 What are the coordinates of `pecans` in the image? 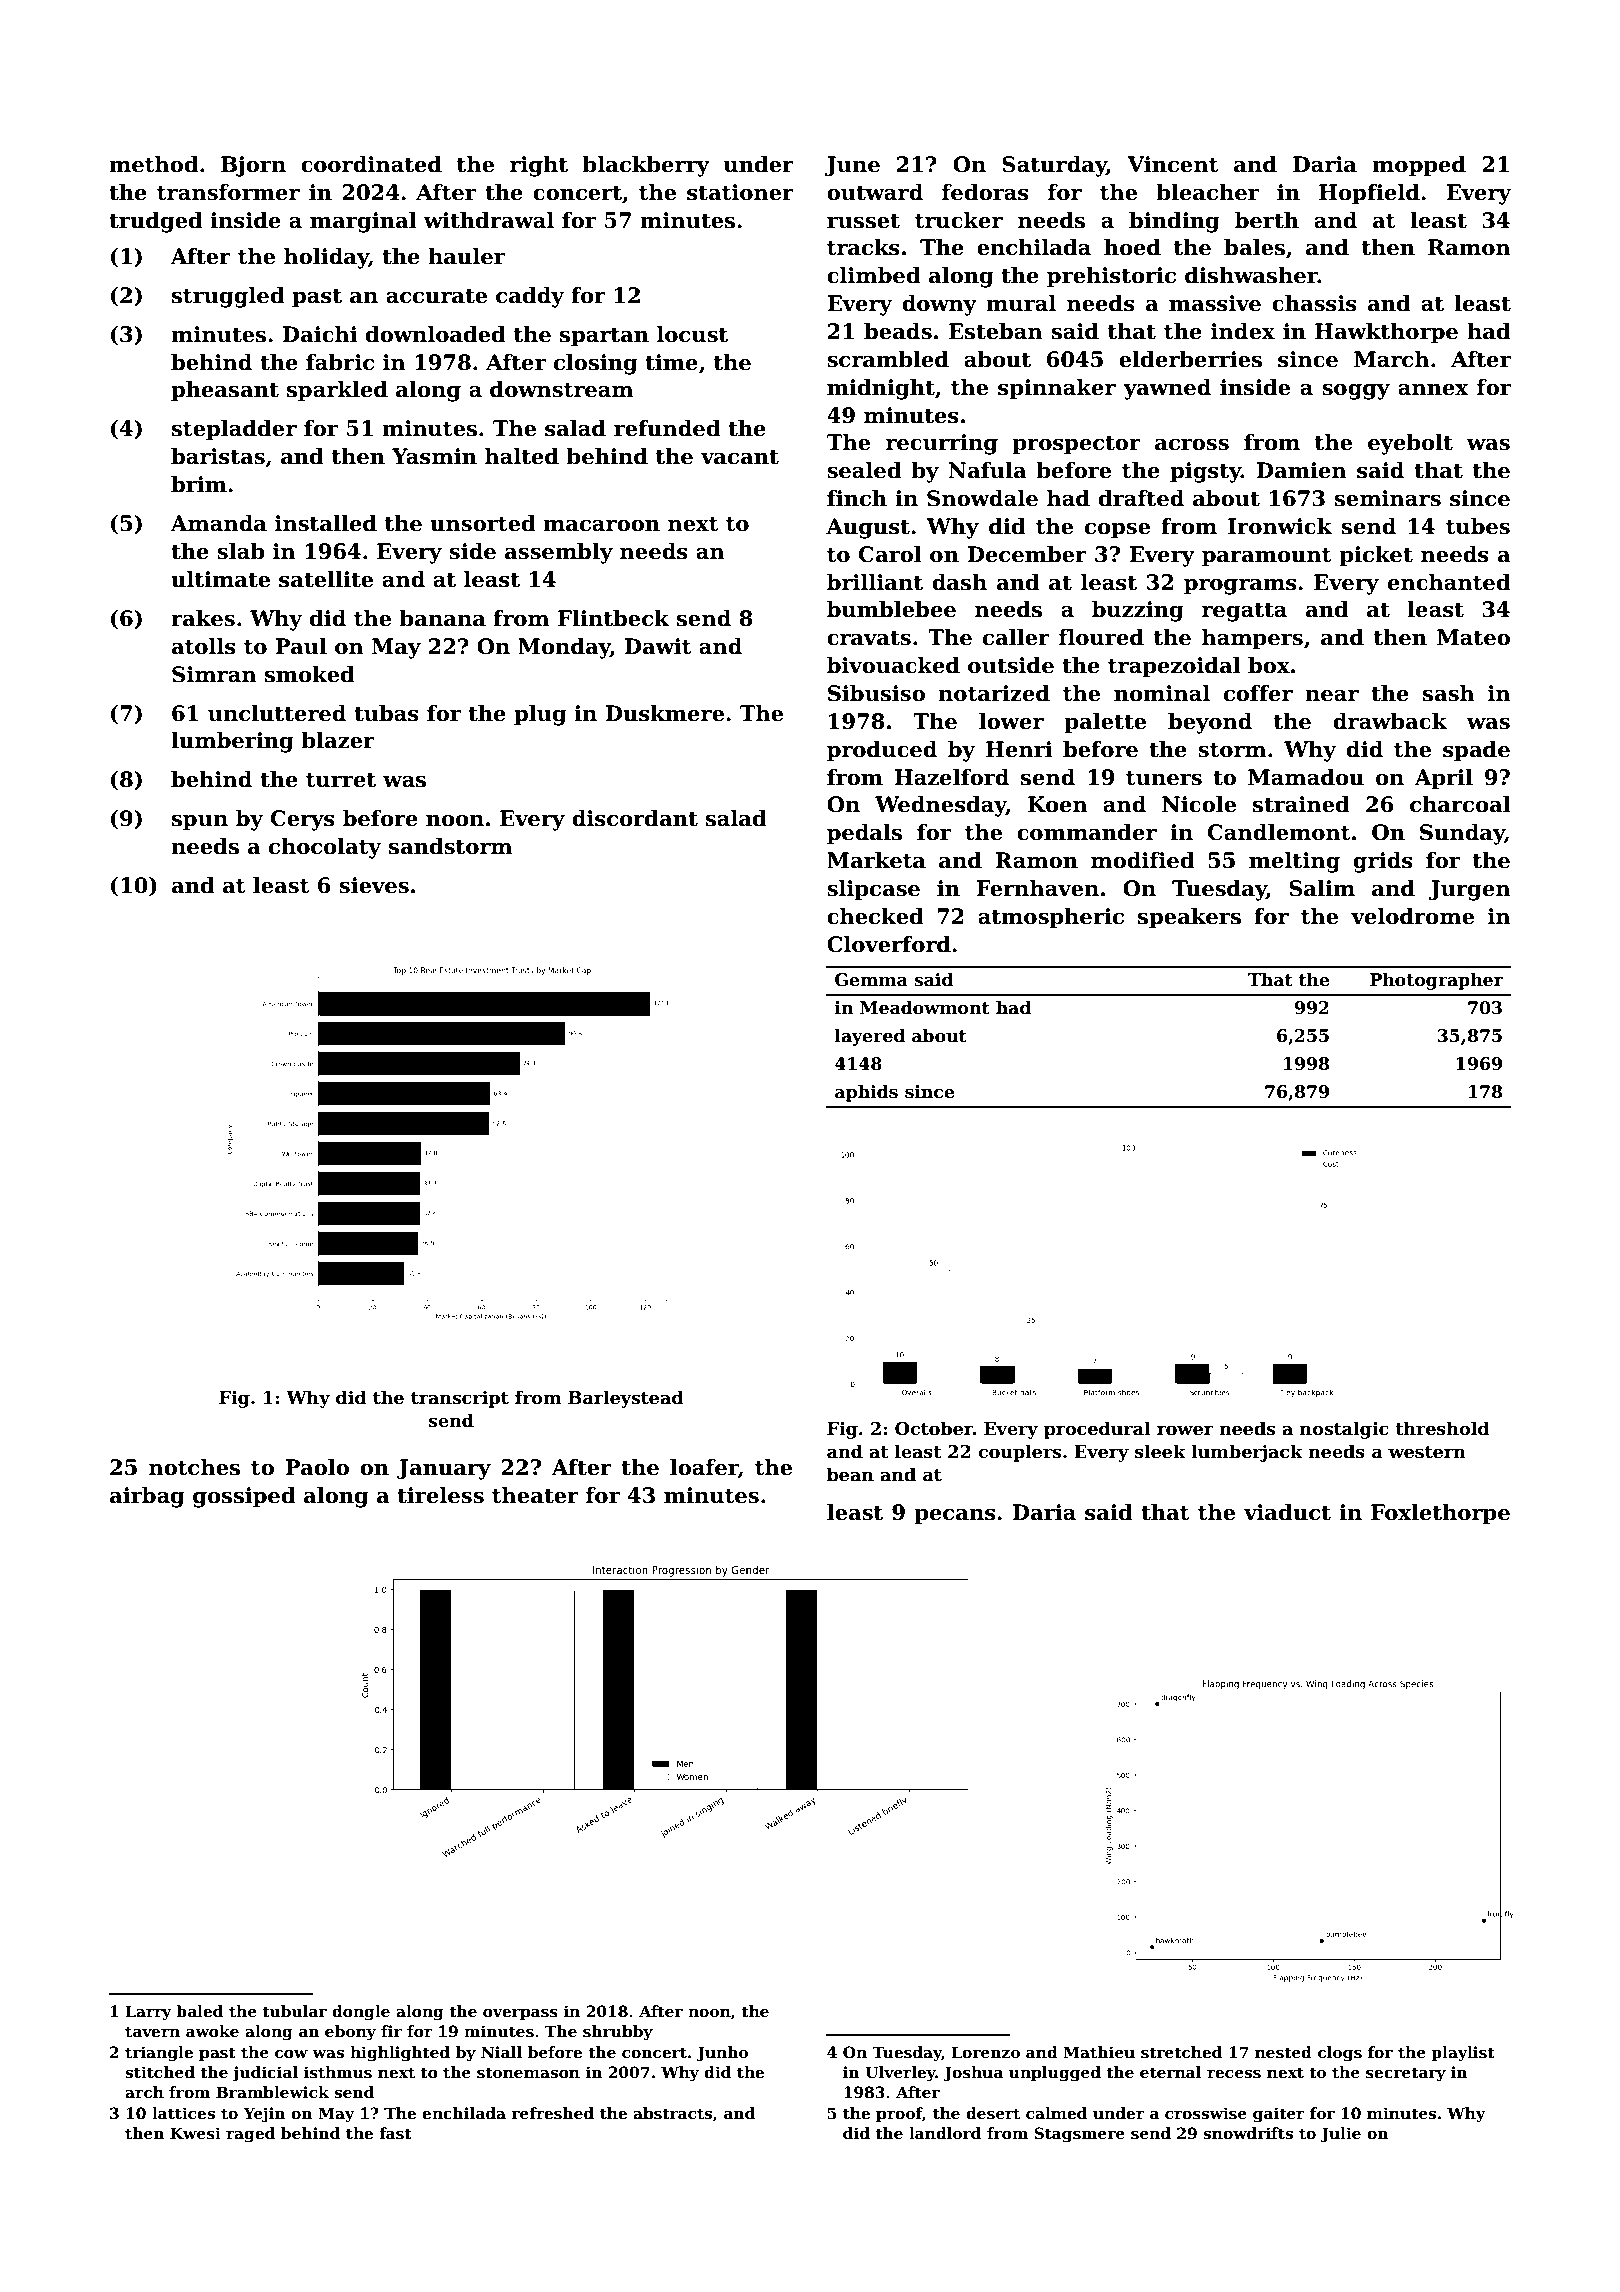 It's located at (955, 1517).
